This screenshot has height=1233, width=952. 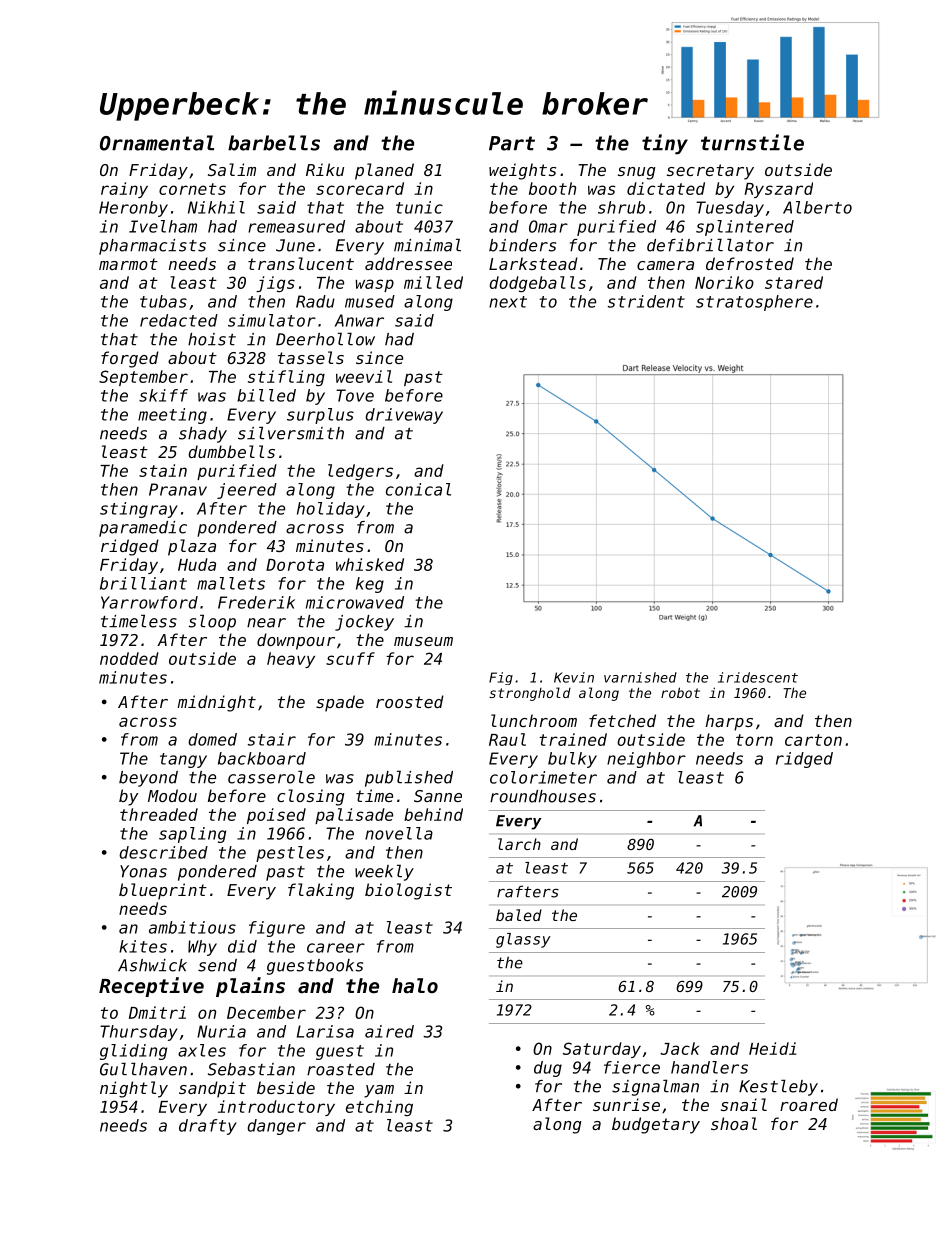 I want to click on midnight, so click(x=216, y=703).
